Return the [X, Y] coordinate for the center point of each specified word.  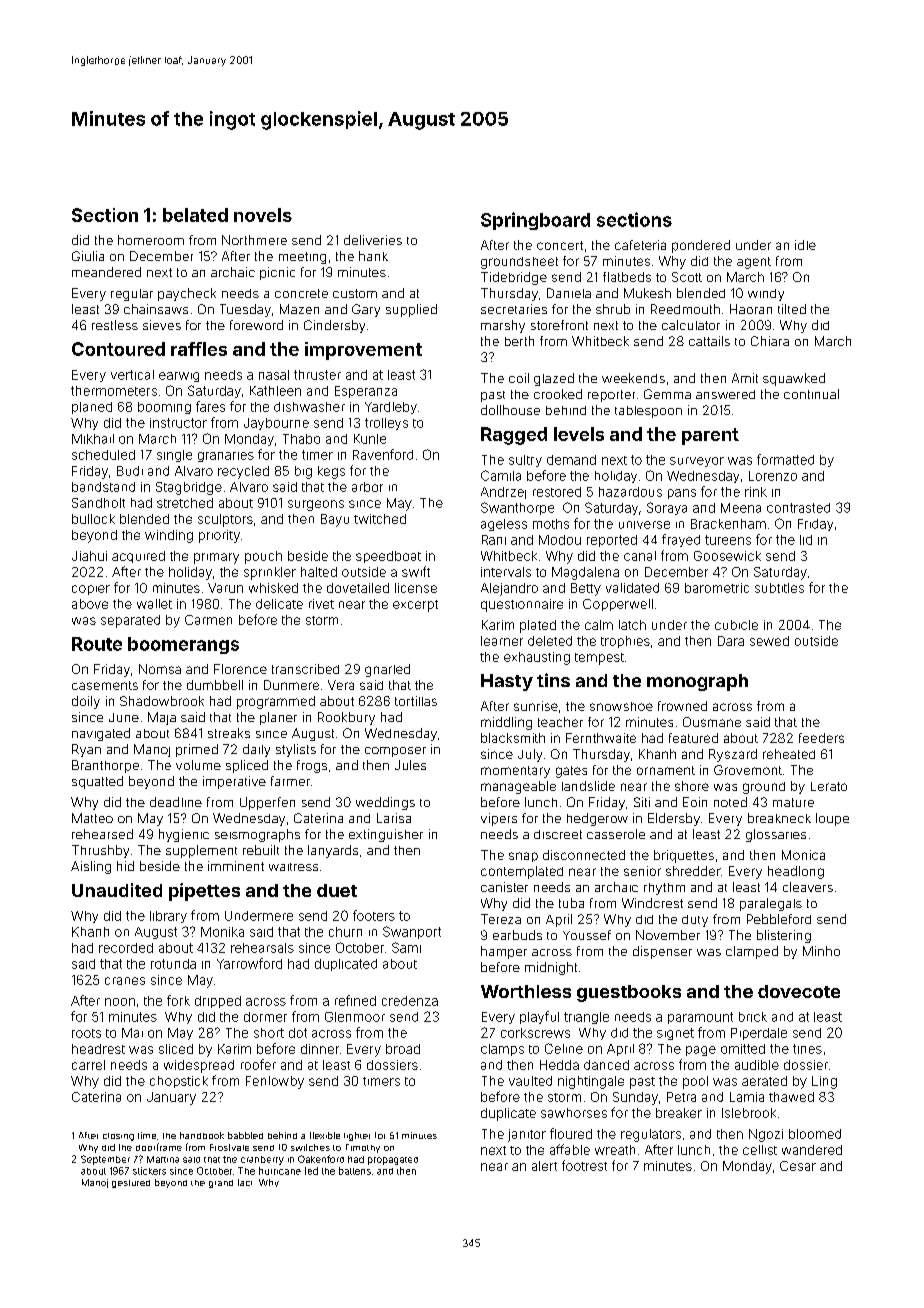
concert [560, 245]
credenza [410, 1001]
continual [811, 394]
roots [86, 1033]
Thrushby [100, 851]
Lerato [829, 786]
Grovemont [748, 770]
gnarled [387, 670]
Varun [225, 588]
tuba [571, 903]
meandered [106, 272]
